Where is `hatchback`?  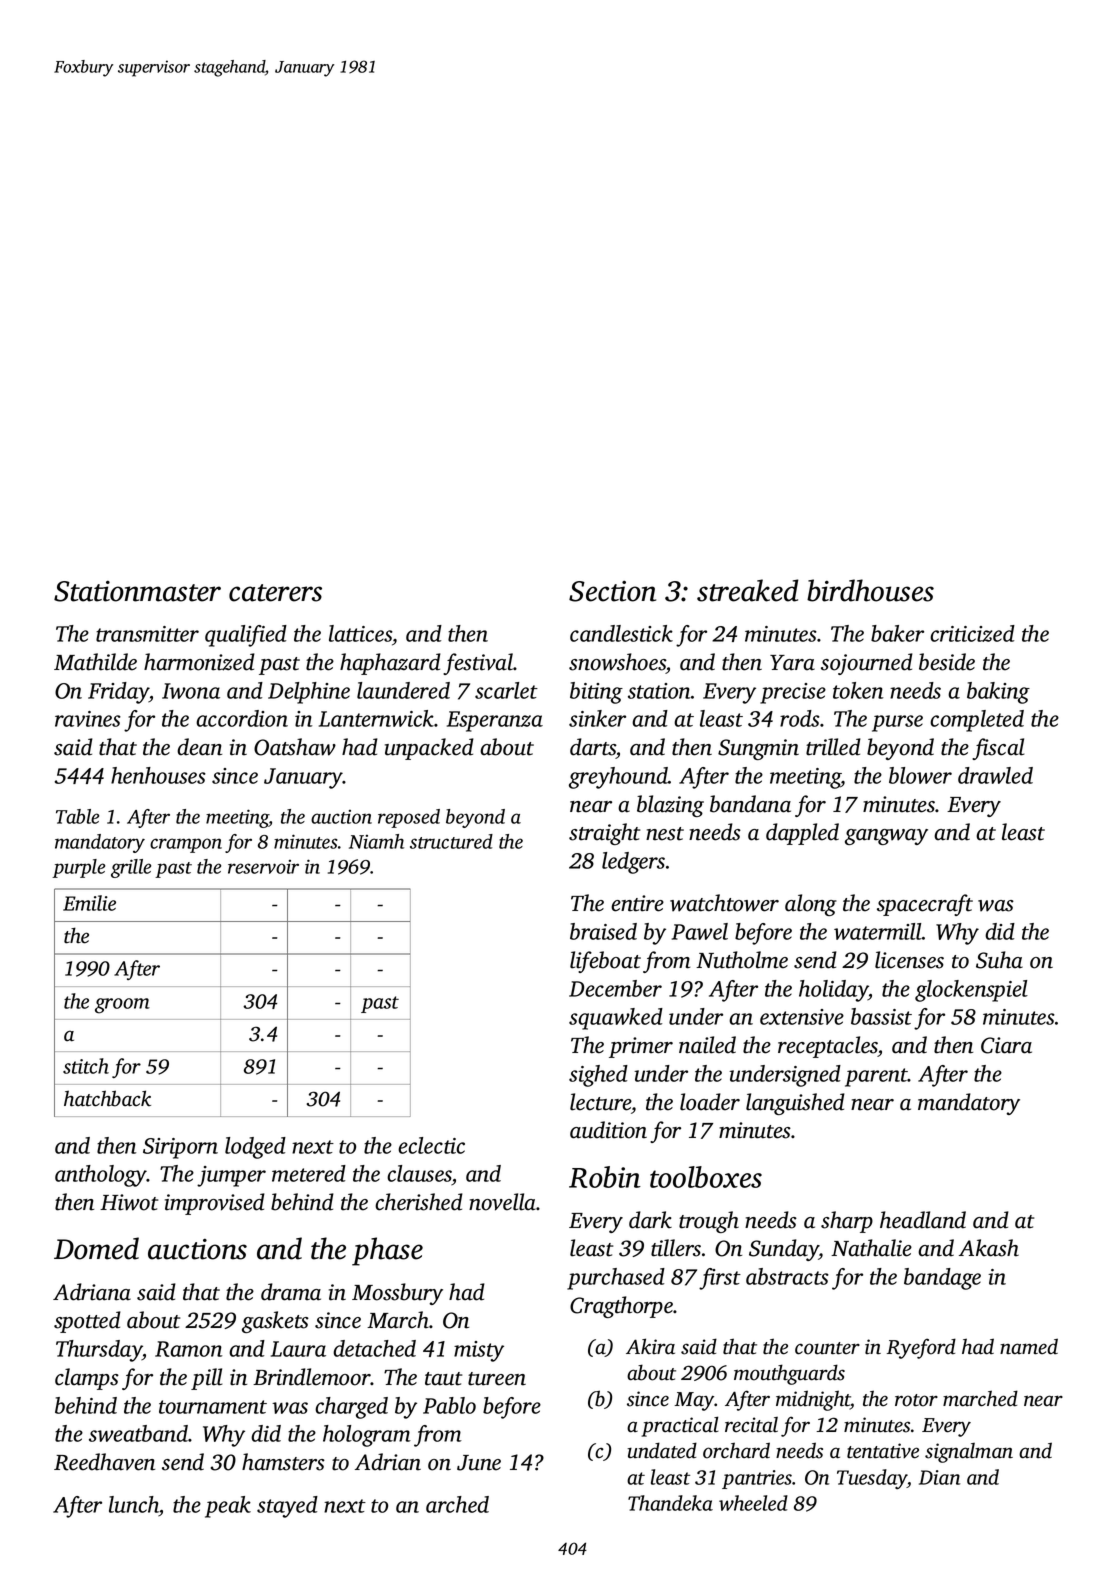
hatchback is located at coordinates (107, 1098).
